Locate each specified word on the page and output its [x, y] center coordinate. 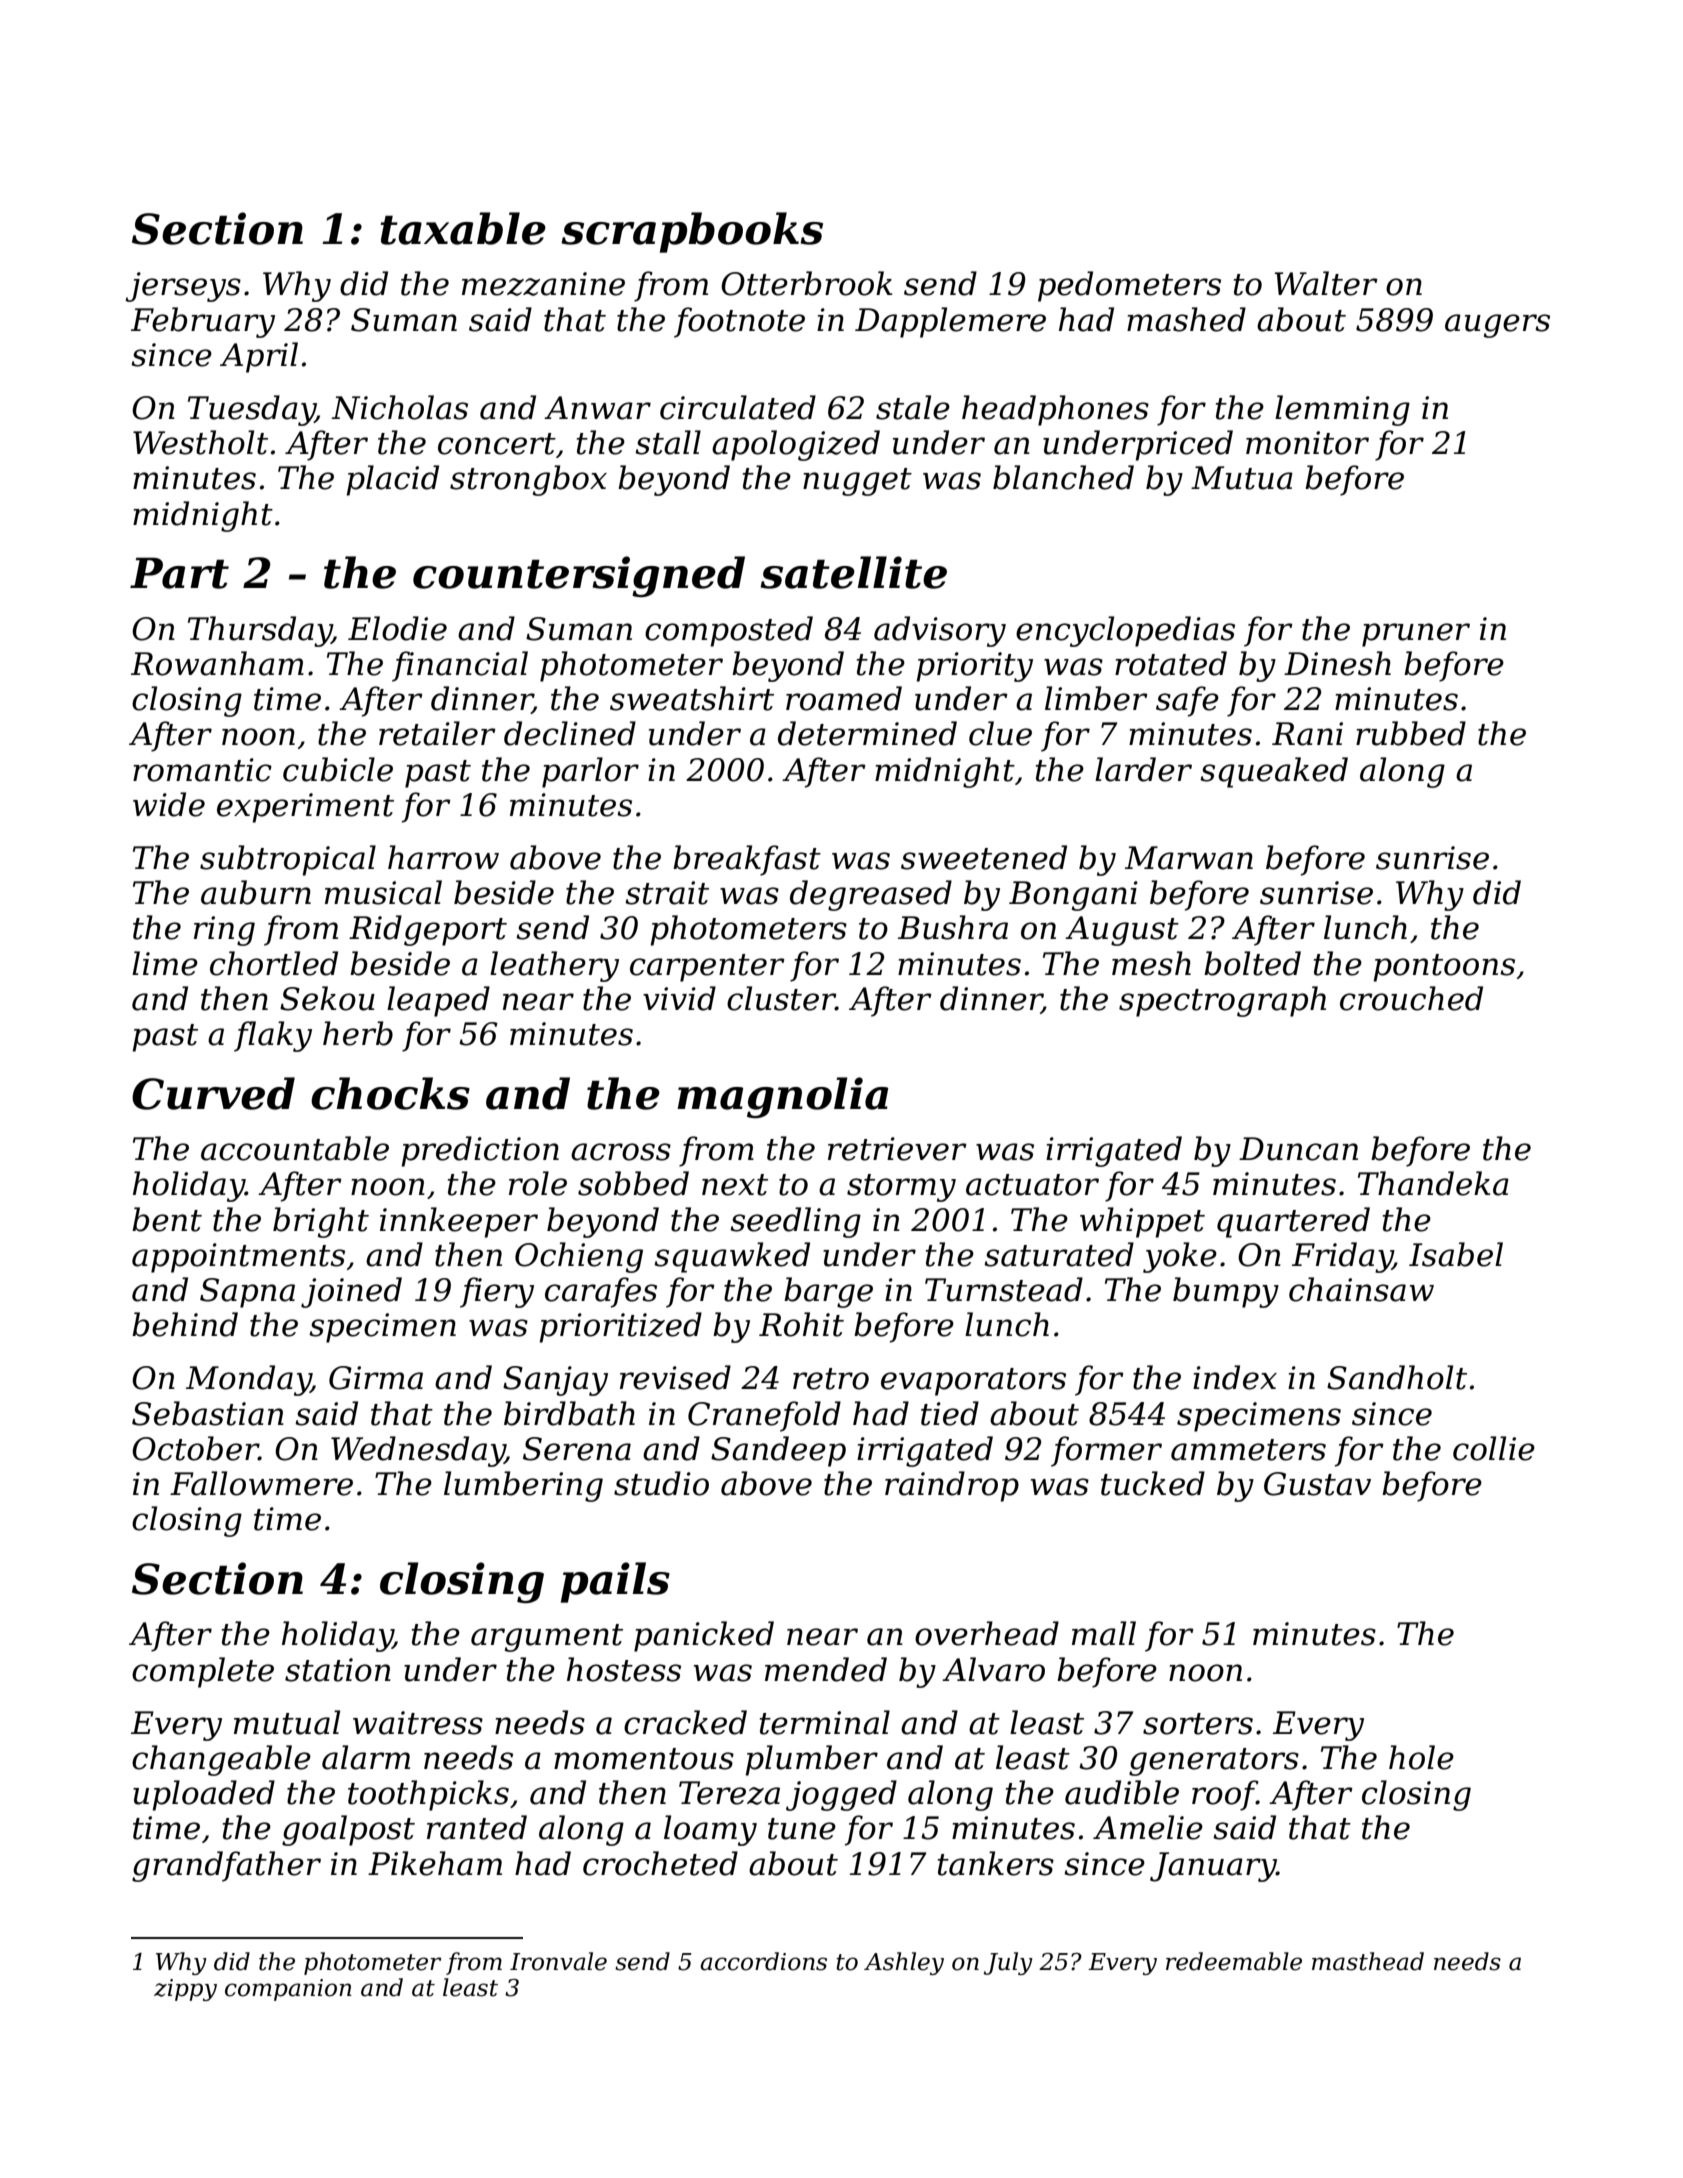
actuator [1032, 1185]
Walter [1326, 283]
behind [185, 1324]
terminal [825, 1722]
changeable [221, 1760]
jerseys [183, 287]
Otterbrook [806, 283]
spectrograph [1222, 1001]
